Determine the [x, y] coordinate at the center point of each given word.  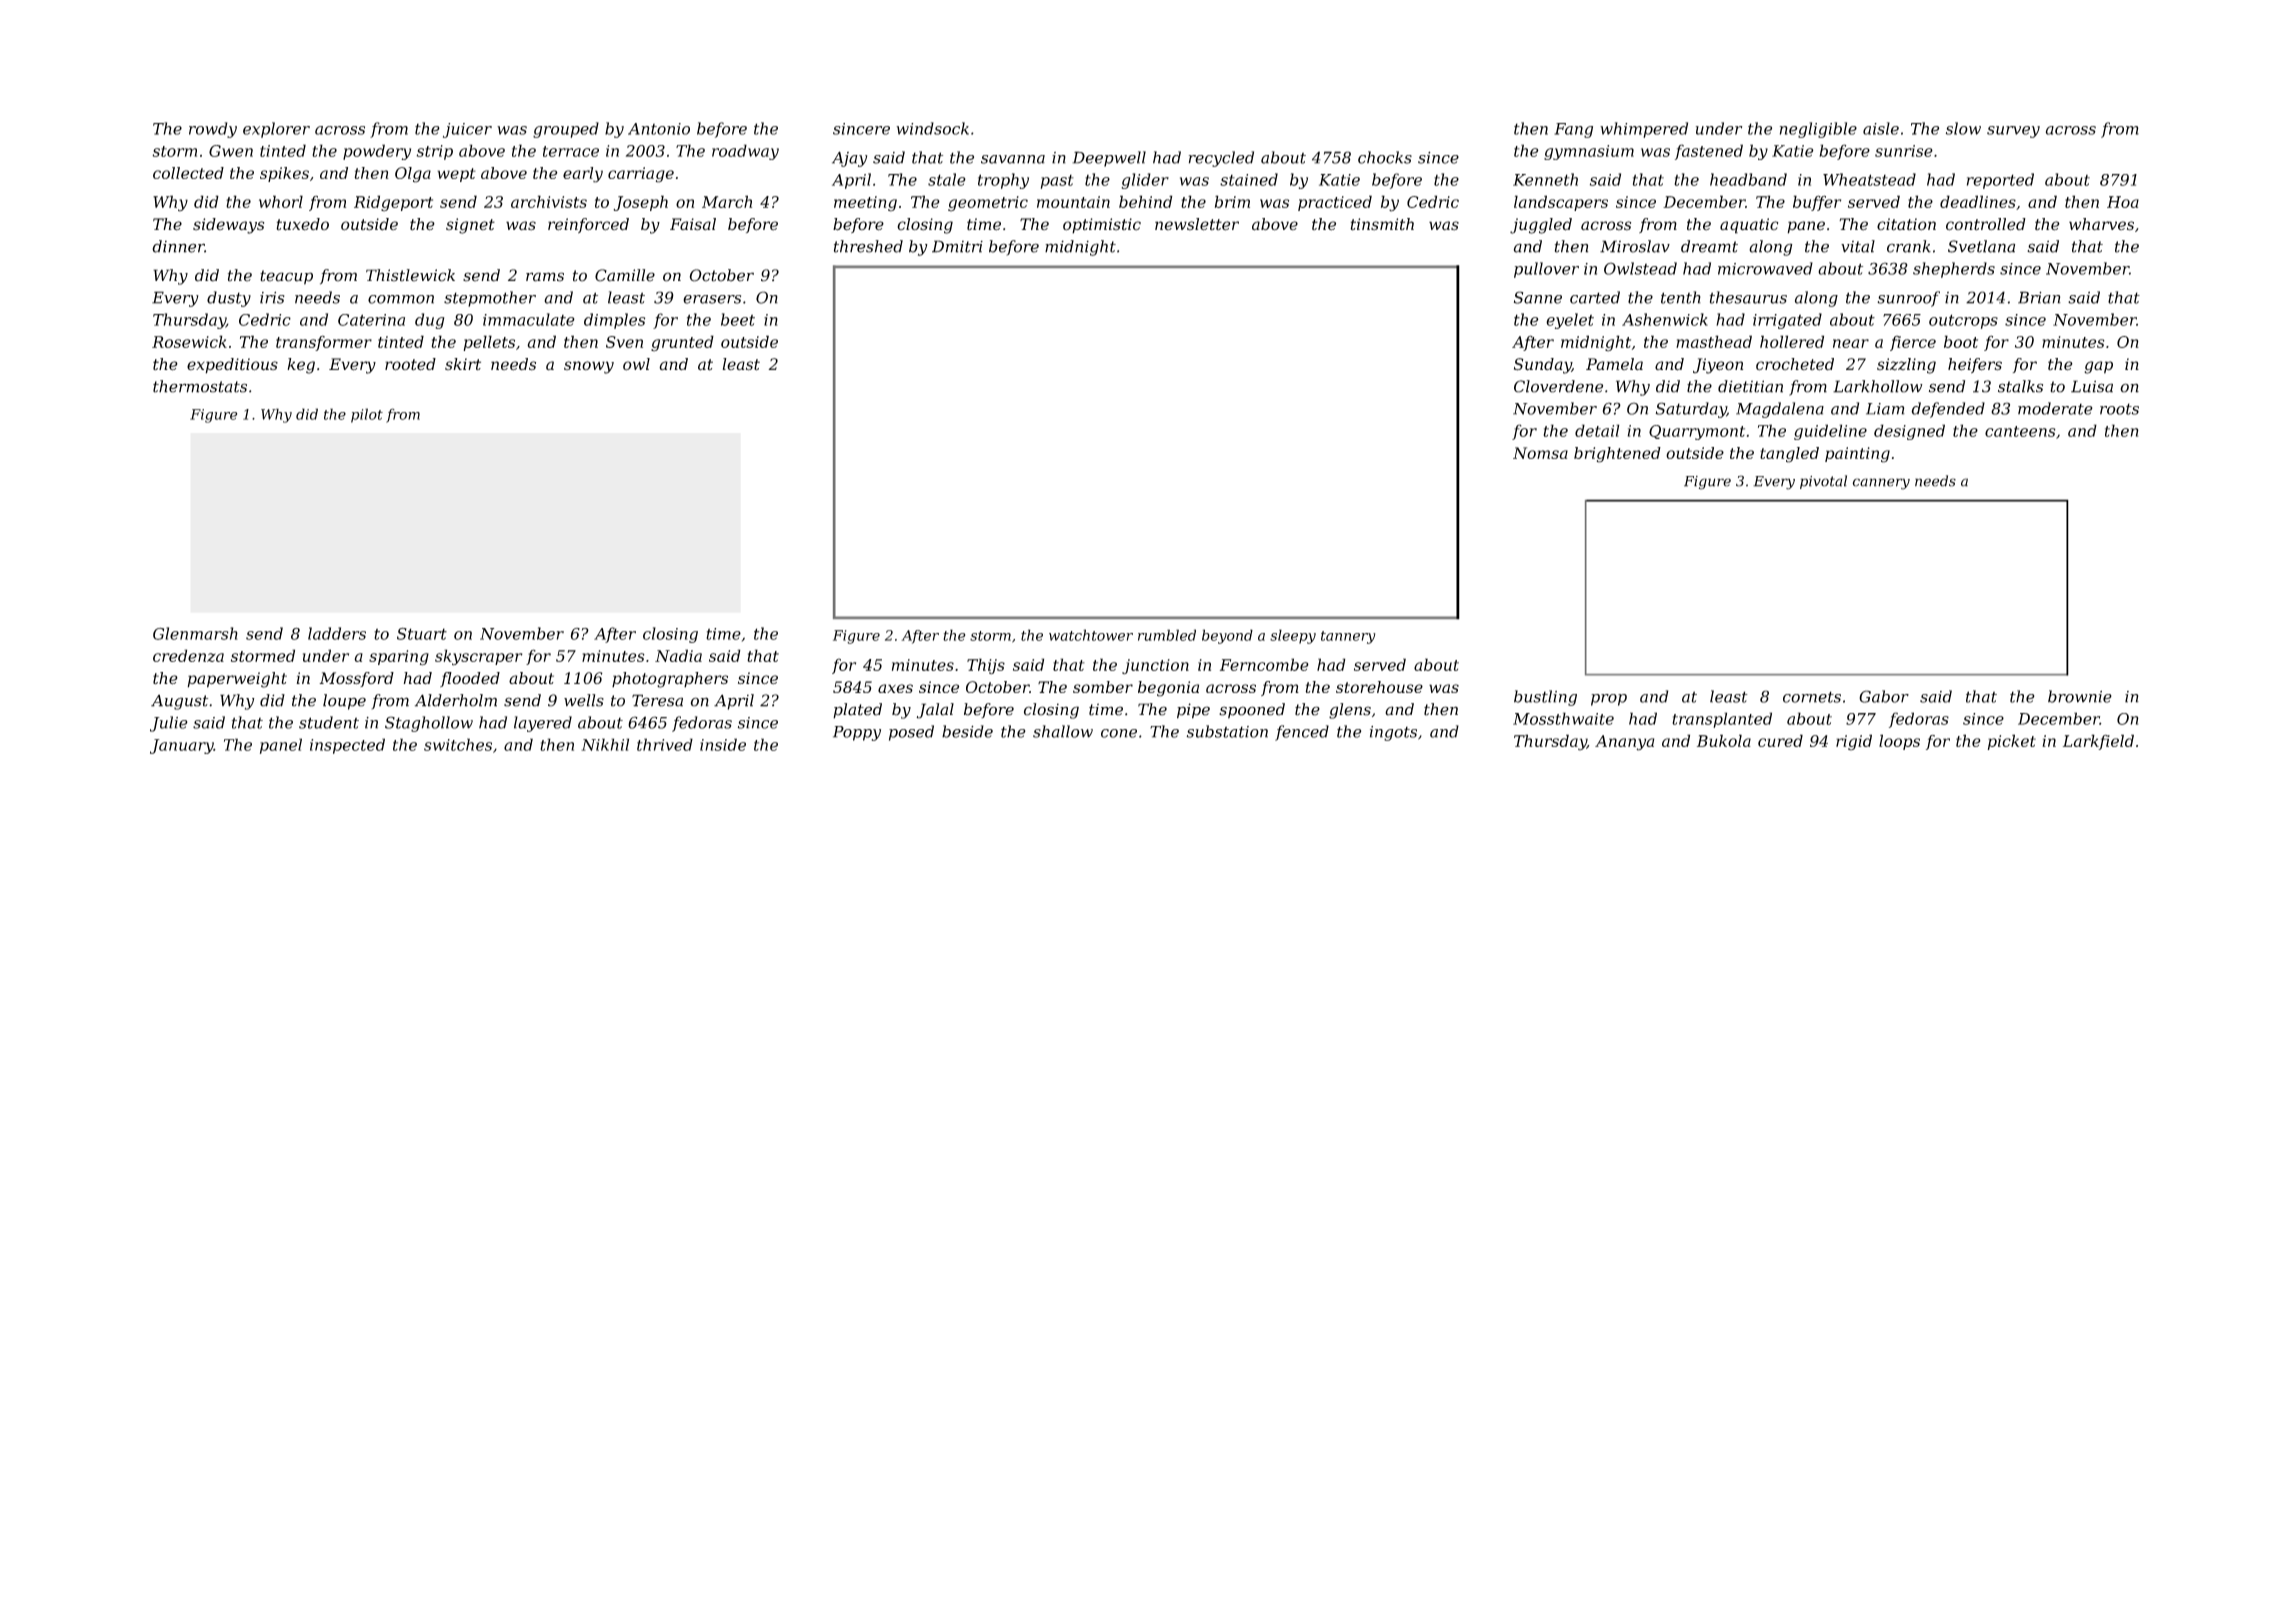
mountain [1073, 202]
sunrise [1904, 151]
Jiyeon [1718, 366]
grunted [682, 343]
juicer [467, 130]
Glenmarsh [195, 633]
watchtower [1091, 635]
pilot [367, 415]
